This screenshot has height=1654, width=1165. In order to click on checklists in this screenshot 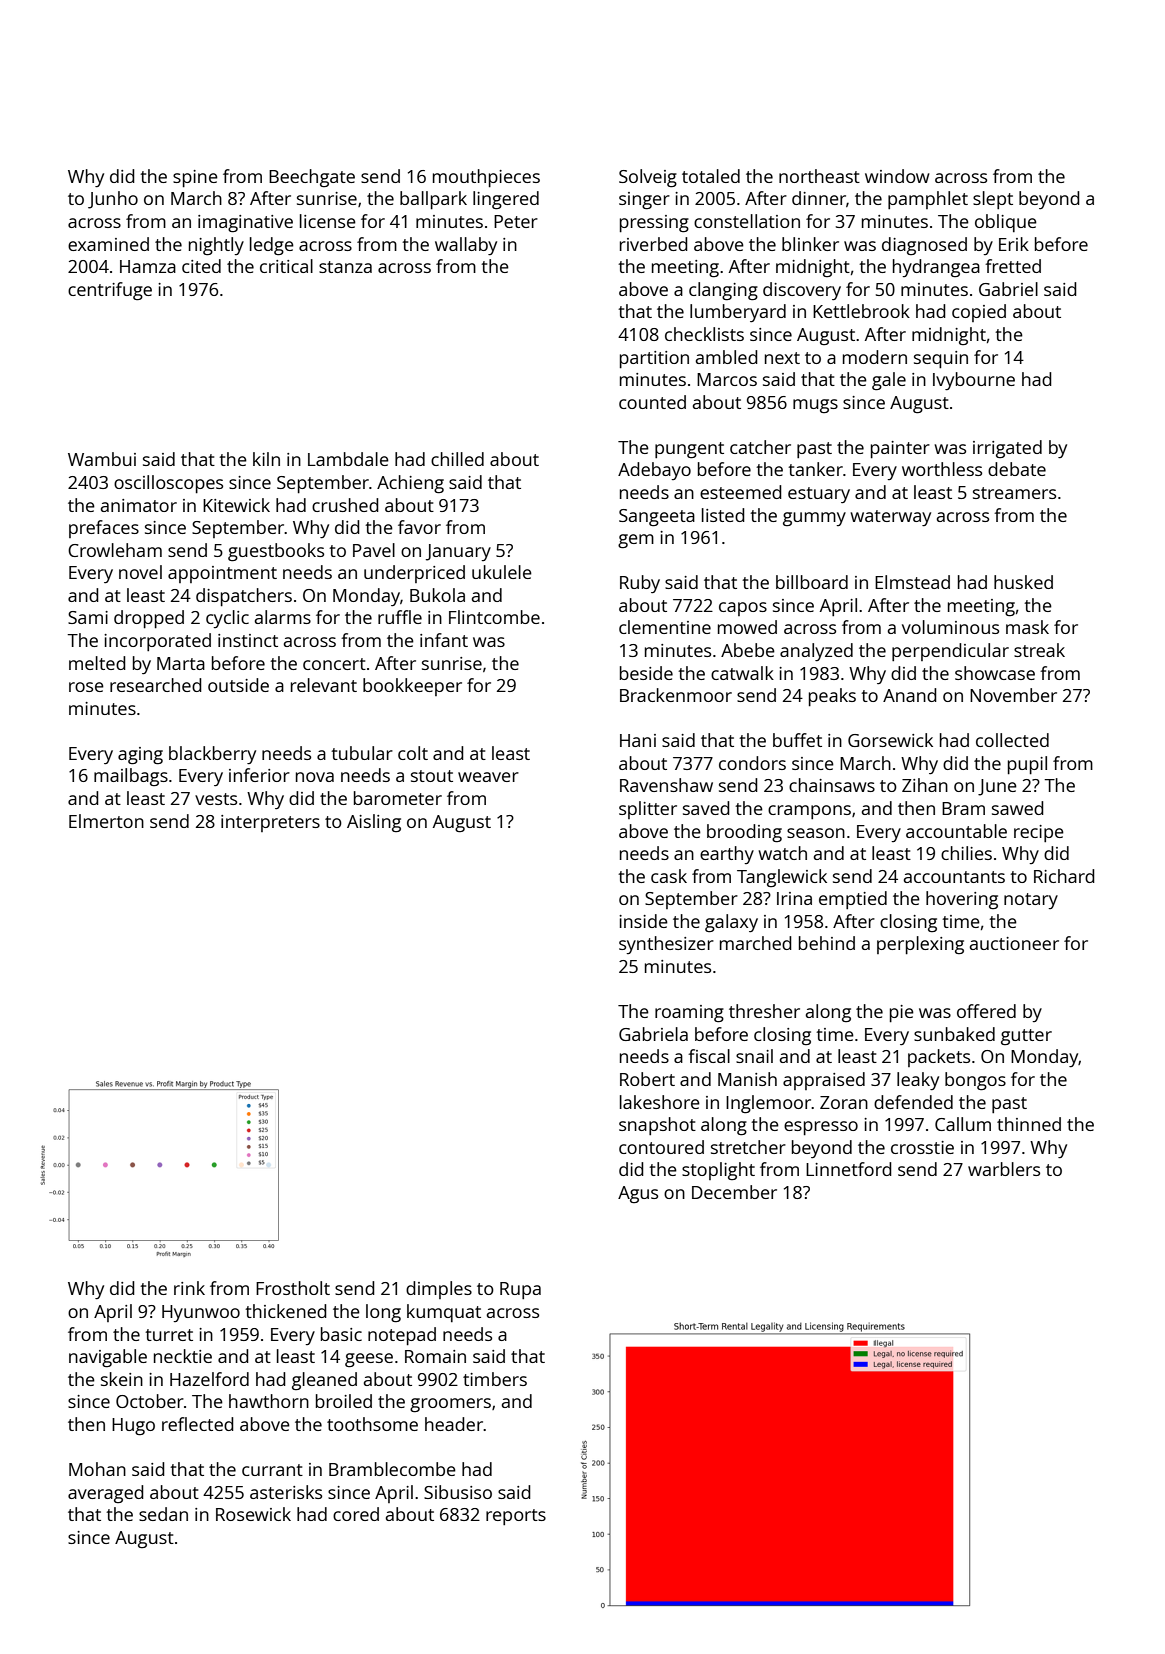, I will do `click(704, 334)`.
